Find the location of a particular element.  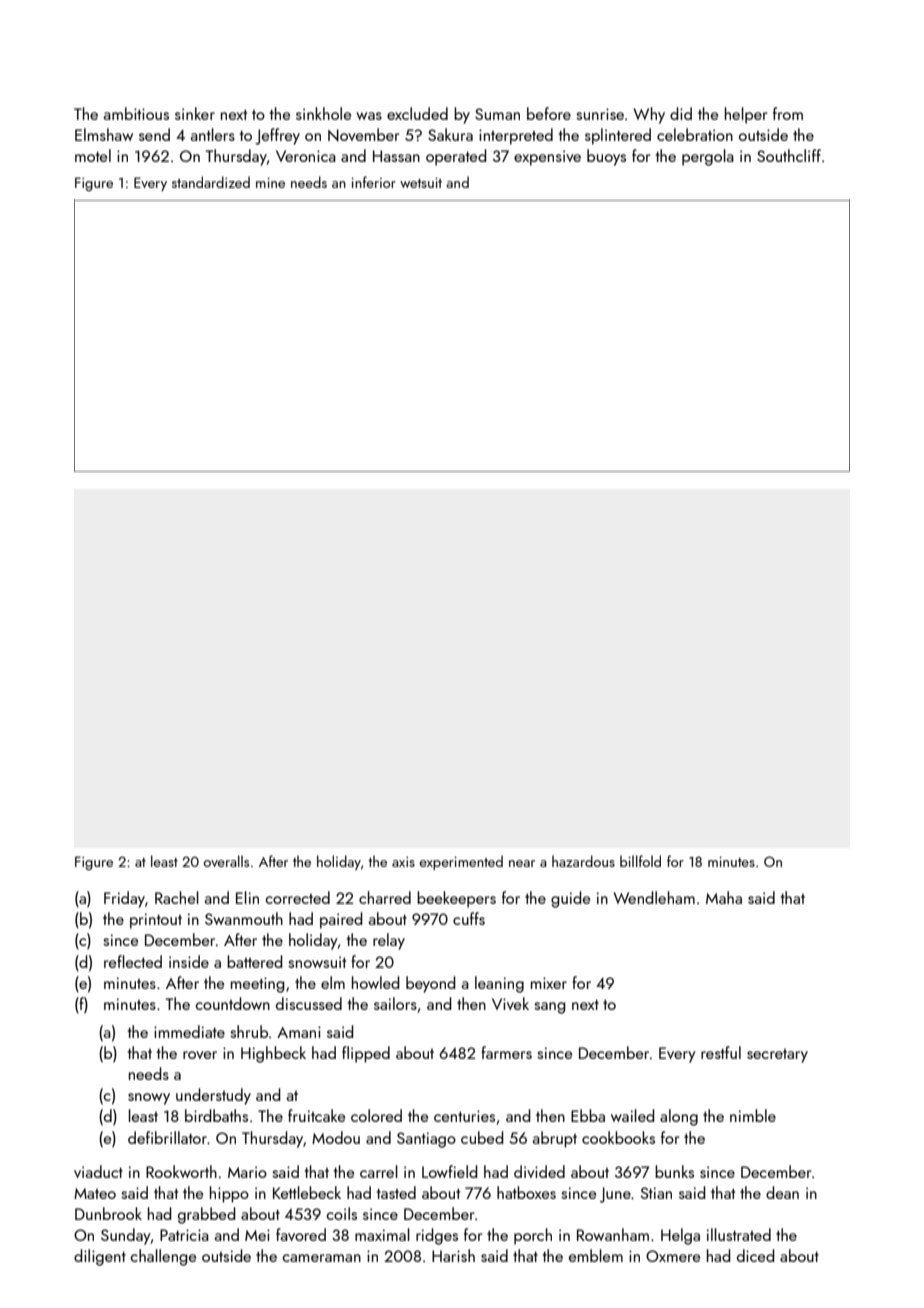

pergola is located at coordinates (708, 157).
